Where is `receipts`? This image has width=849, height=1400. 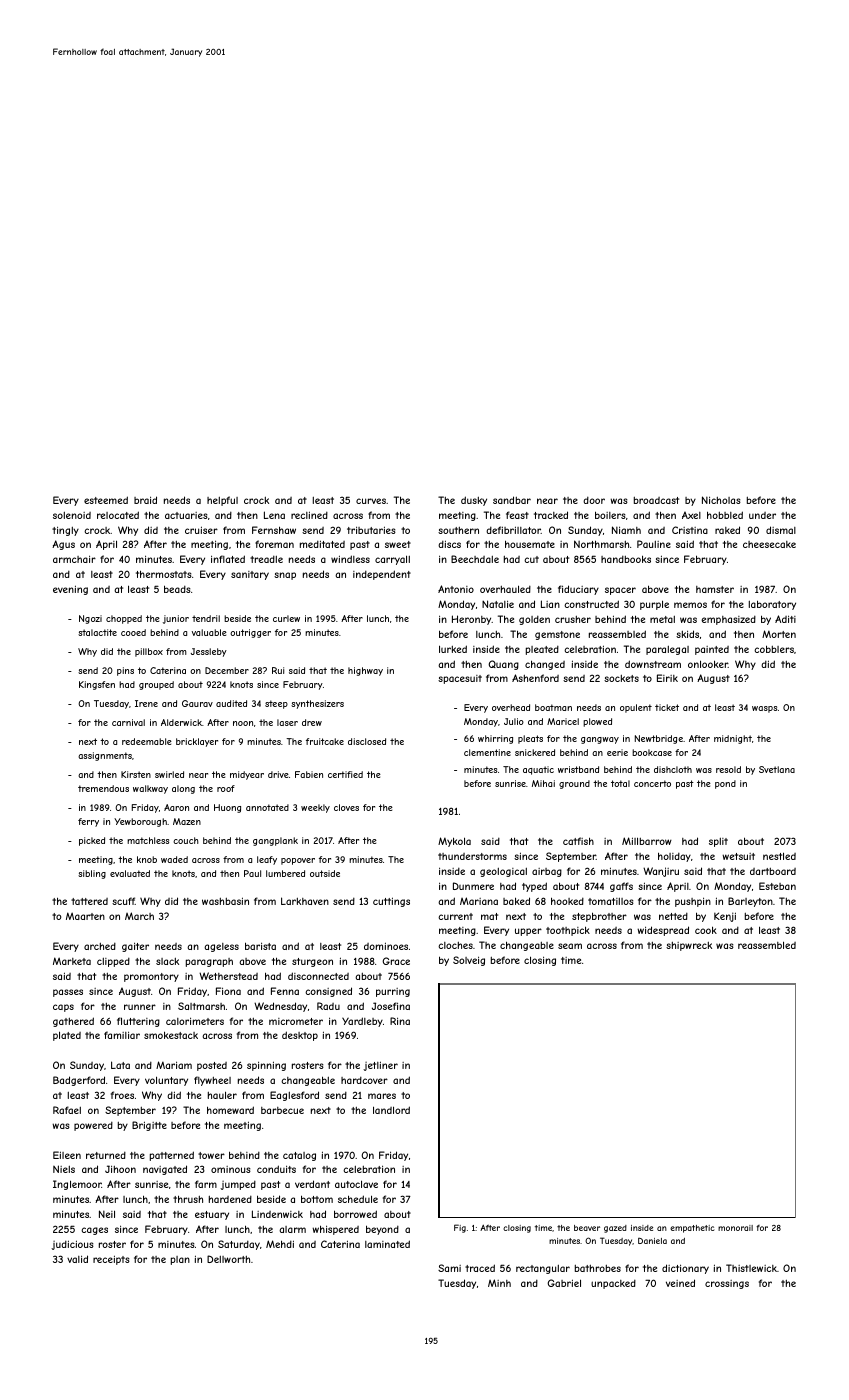
receipts is located at coordinates (111, 1260).
